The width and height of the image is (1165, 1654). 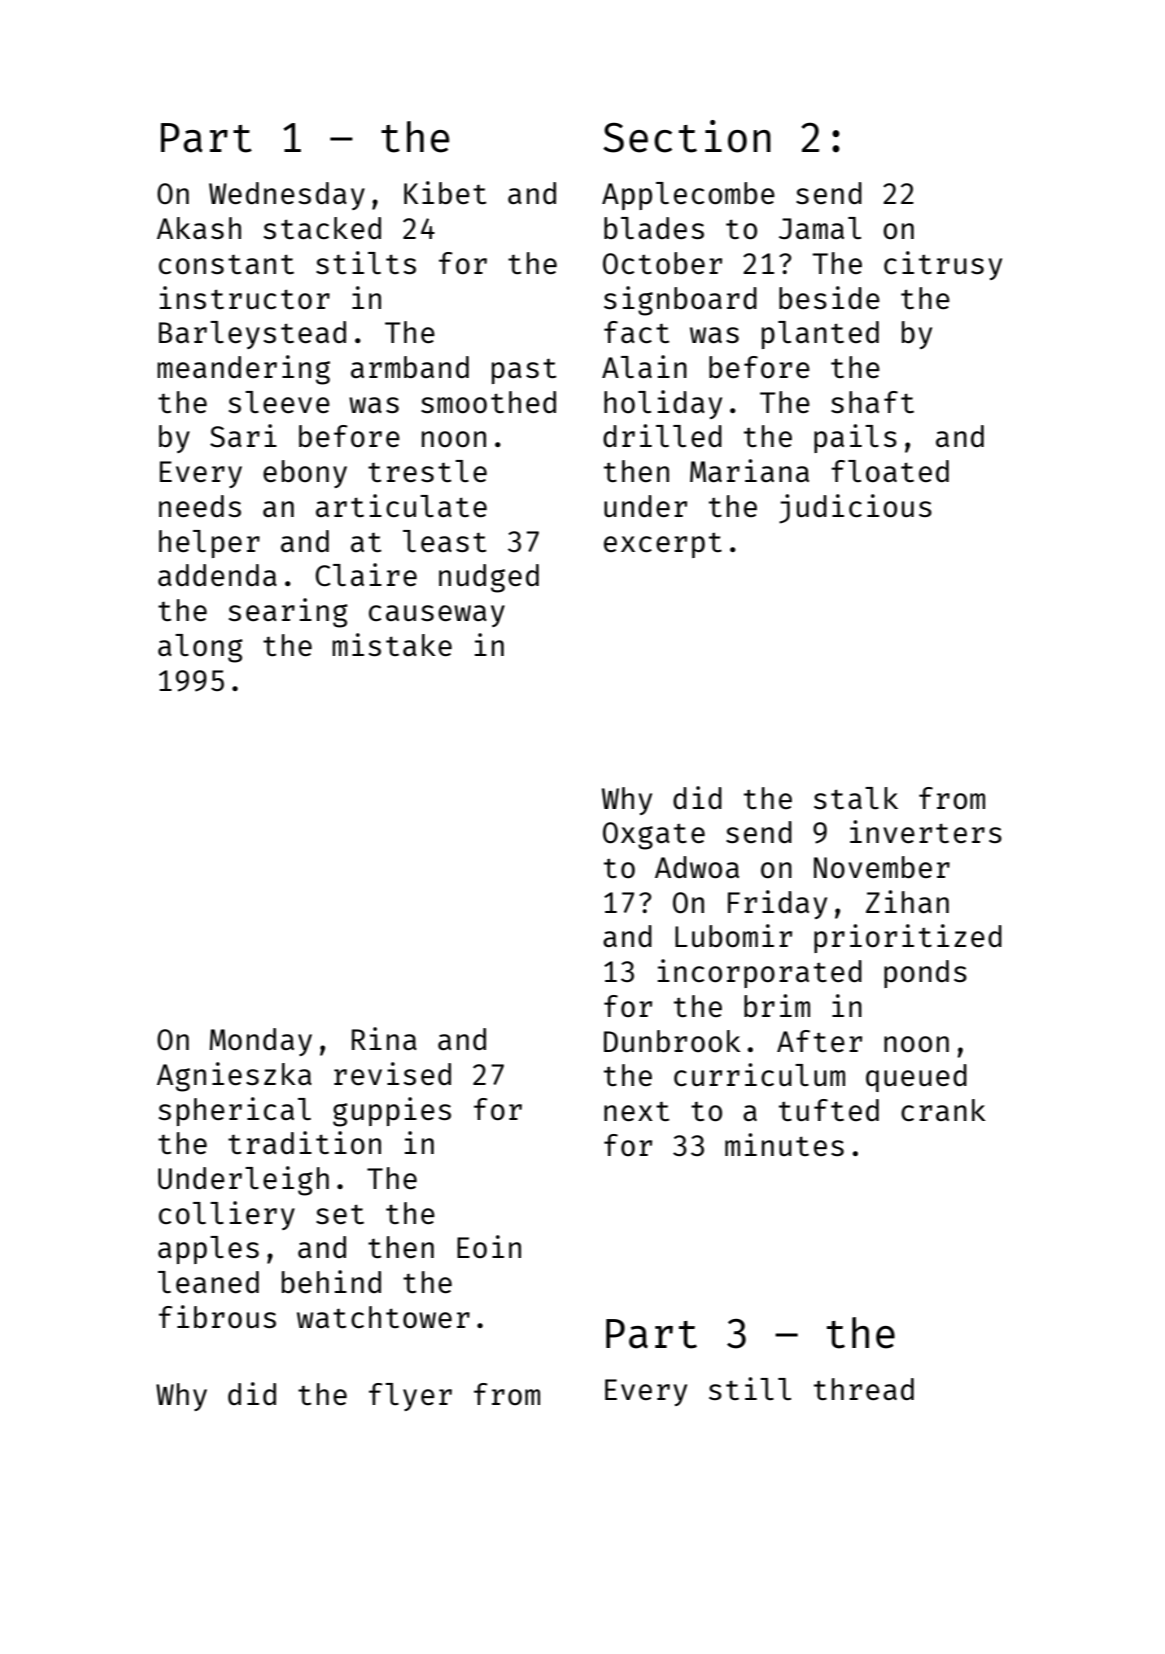 I want to click on stalk, so click(x=856, y=798).
